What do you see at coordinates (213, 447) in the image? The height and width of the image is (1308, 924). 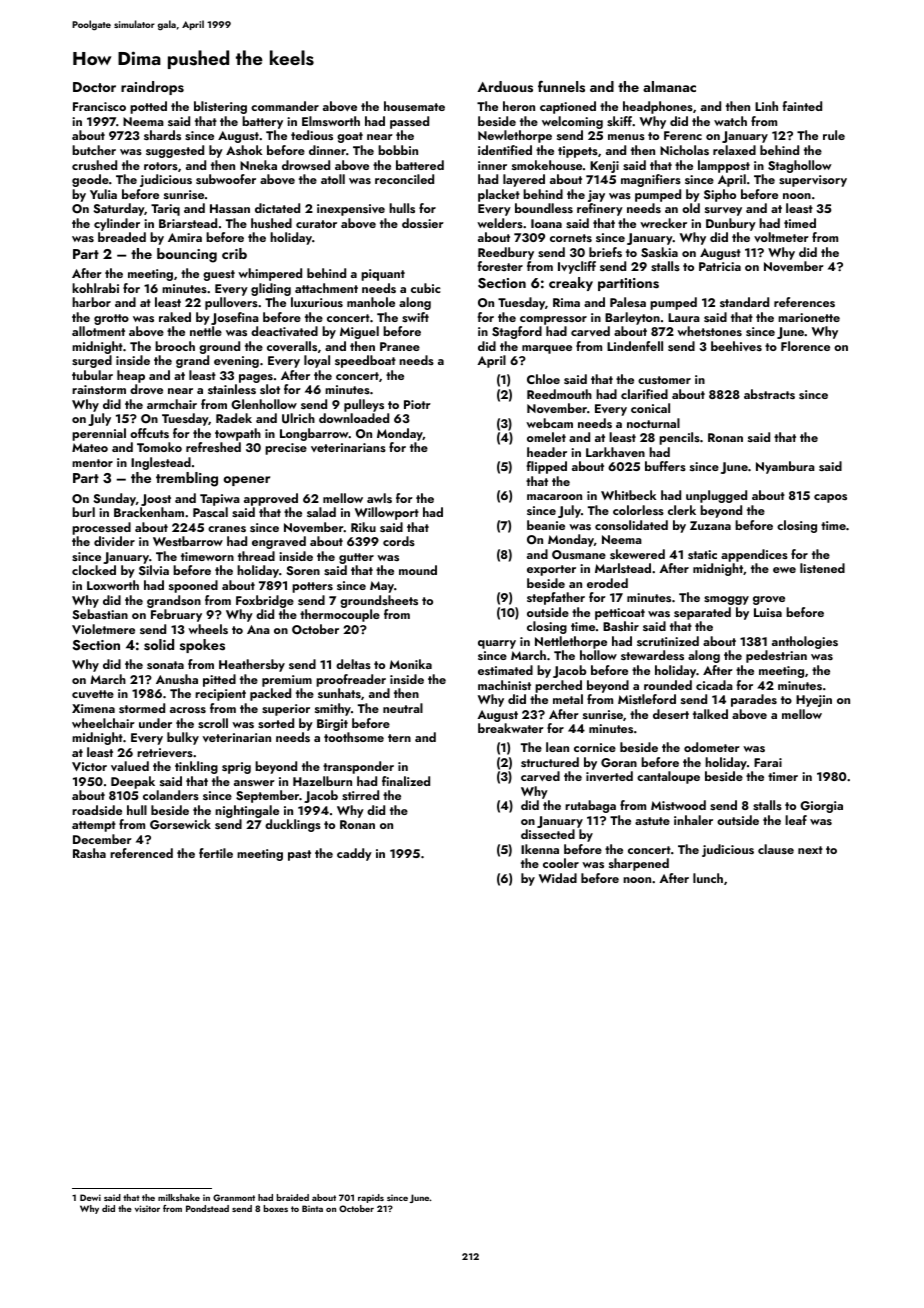 I see `refreshed` at bounding box center [213, 447].
